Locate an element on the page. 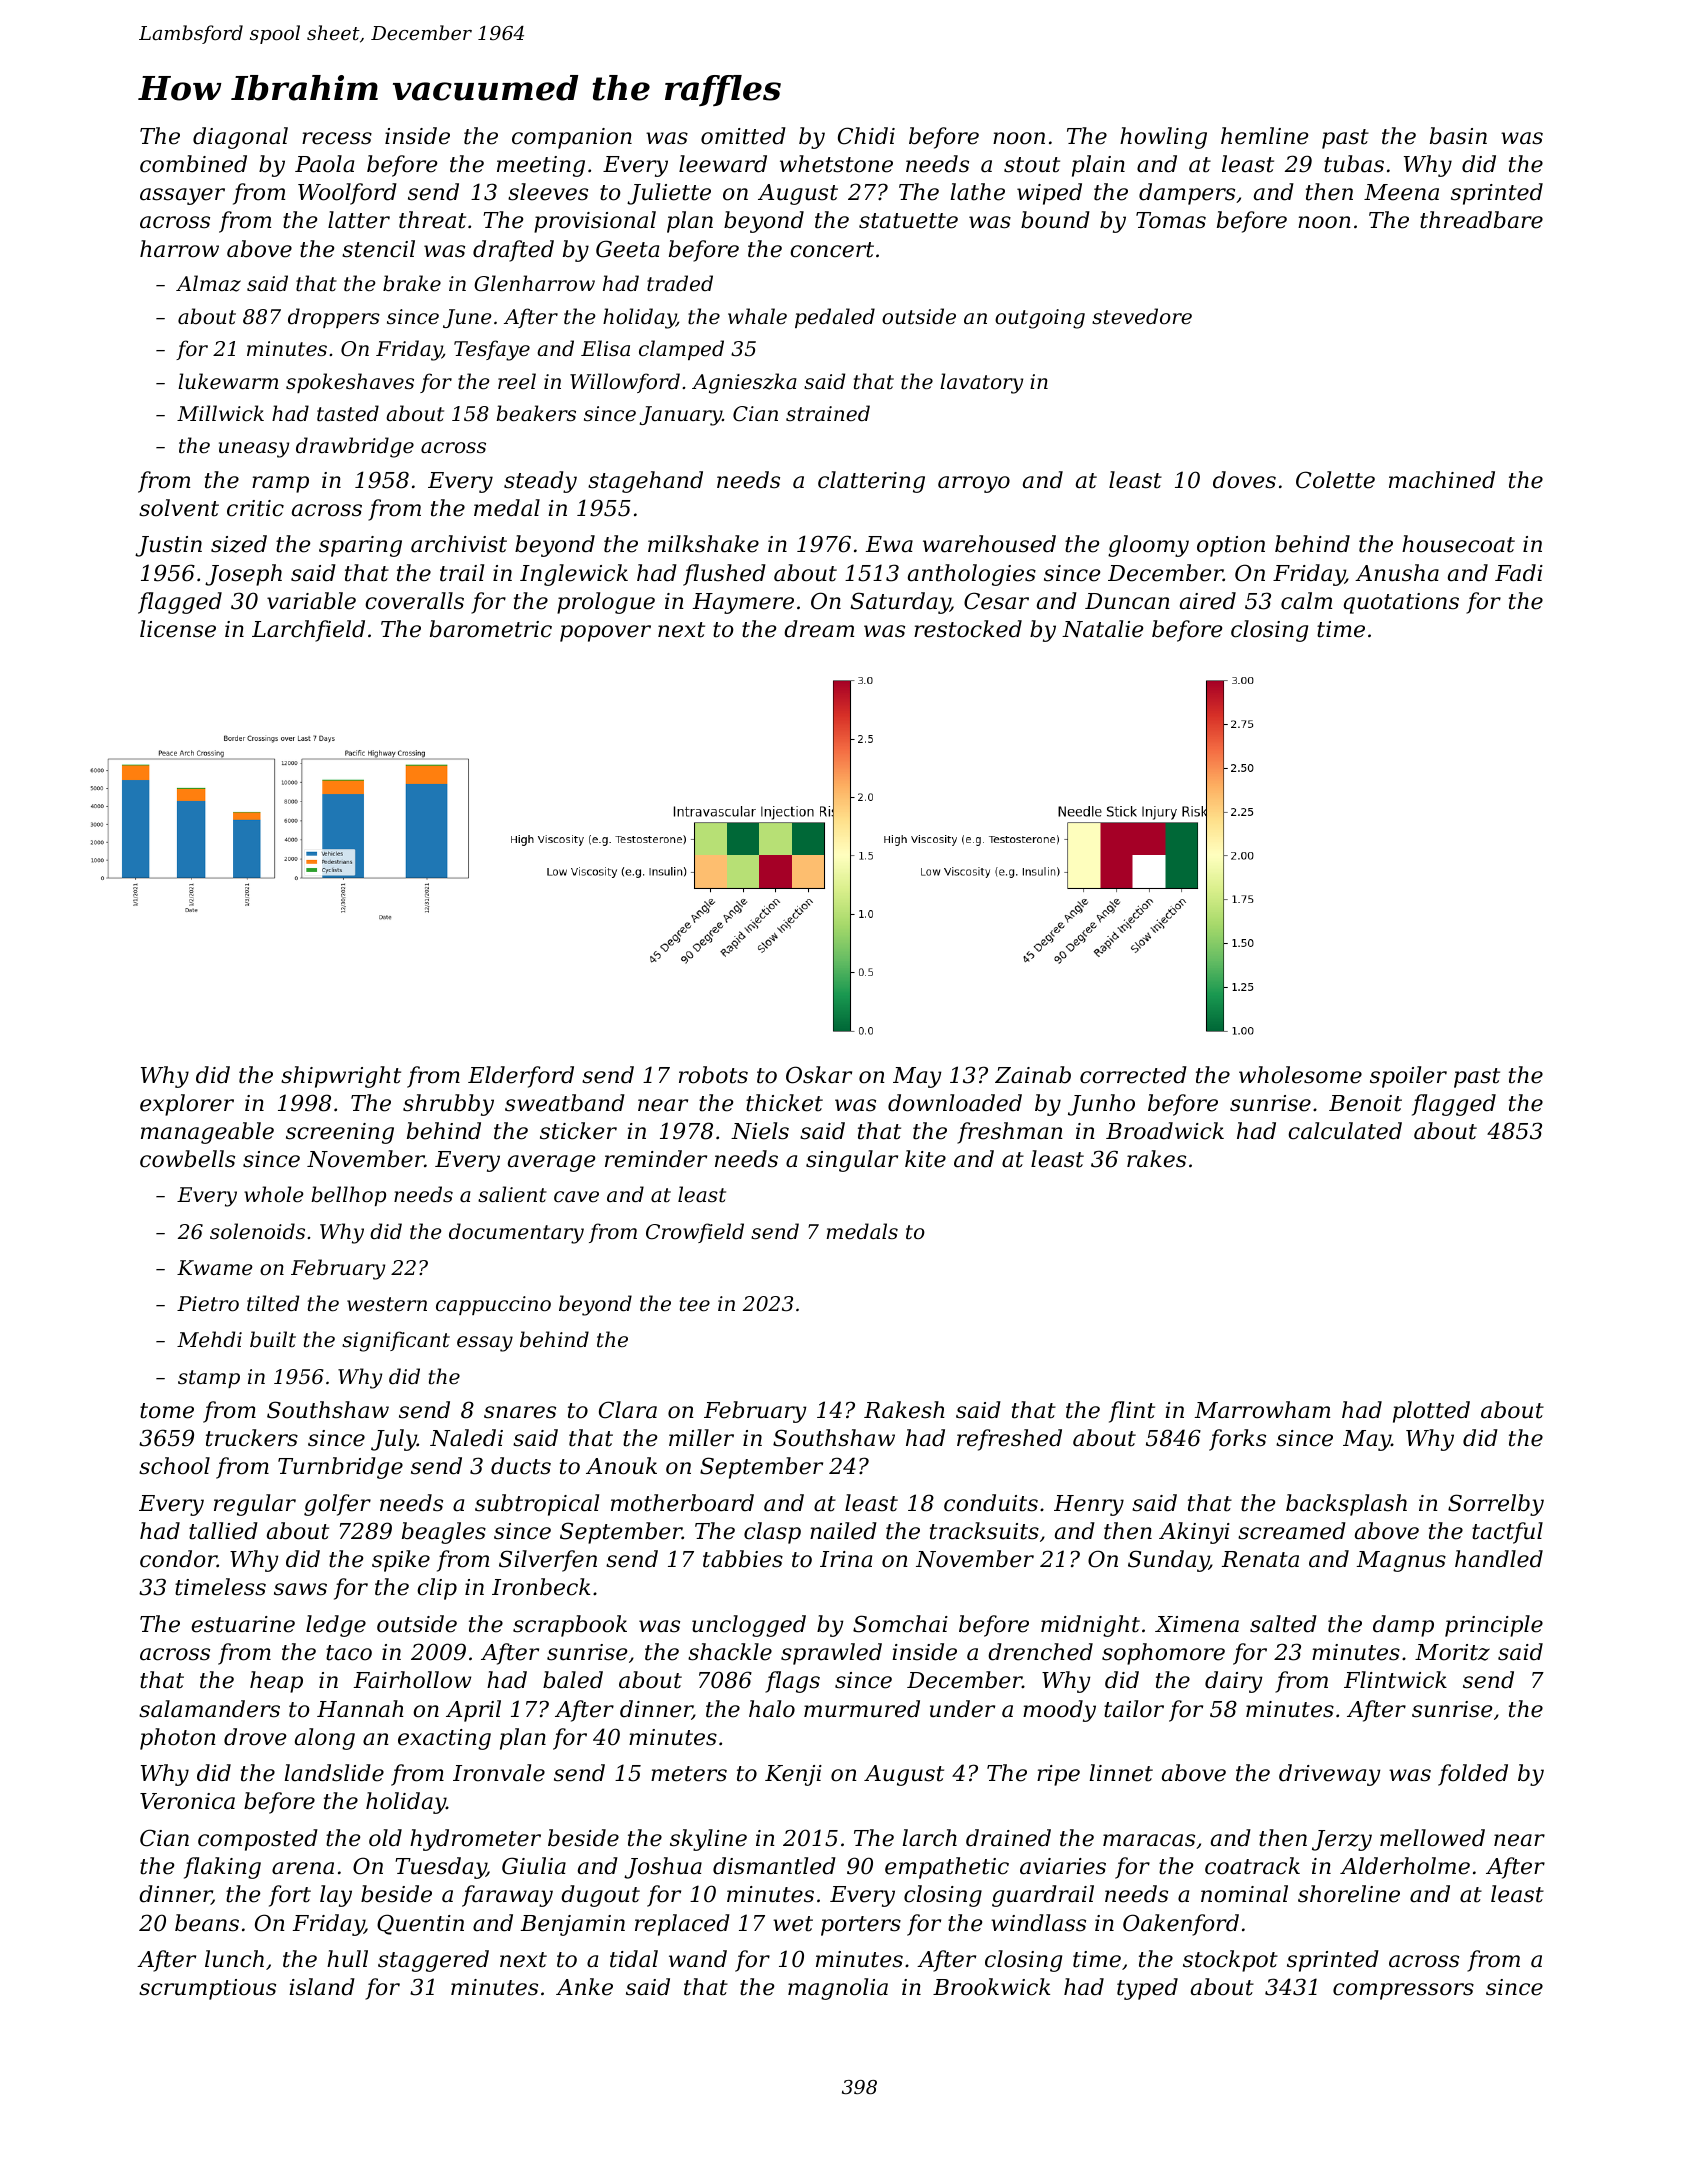 This image has height=2178, width=1683. typed is located at coordinates (1147, 1989).
